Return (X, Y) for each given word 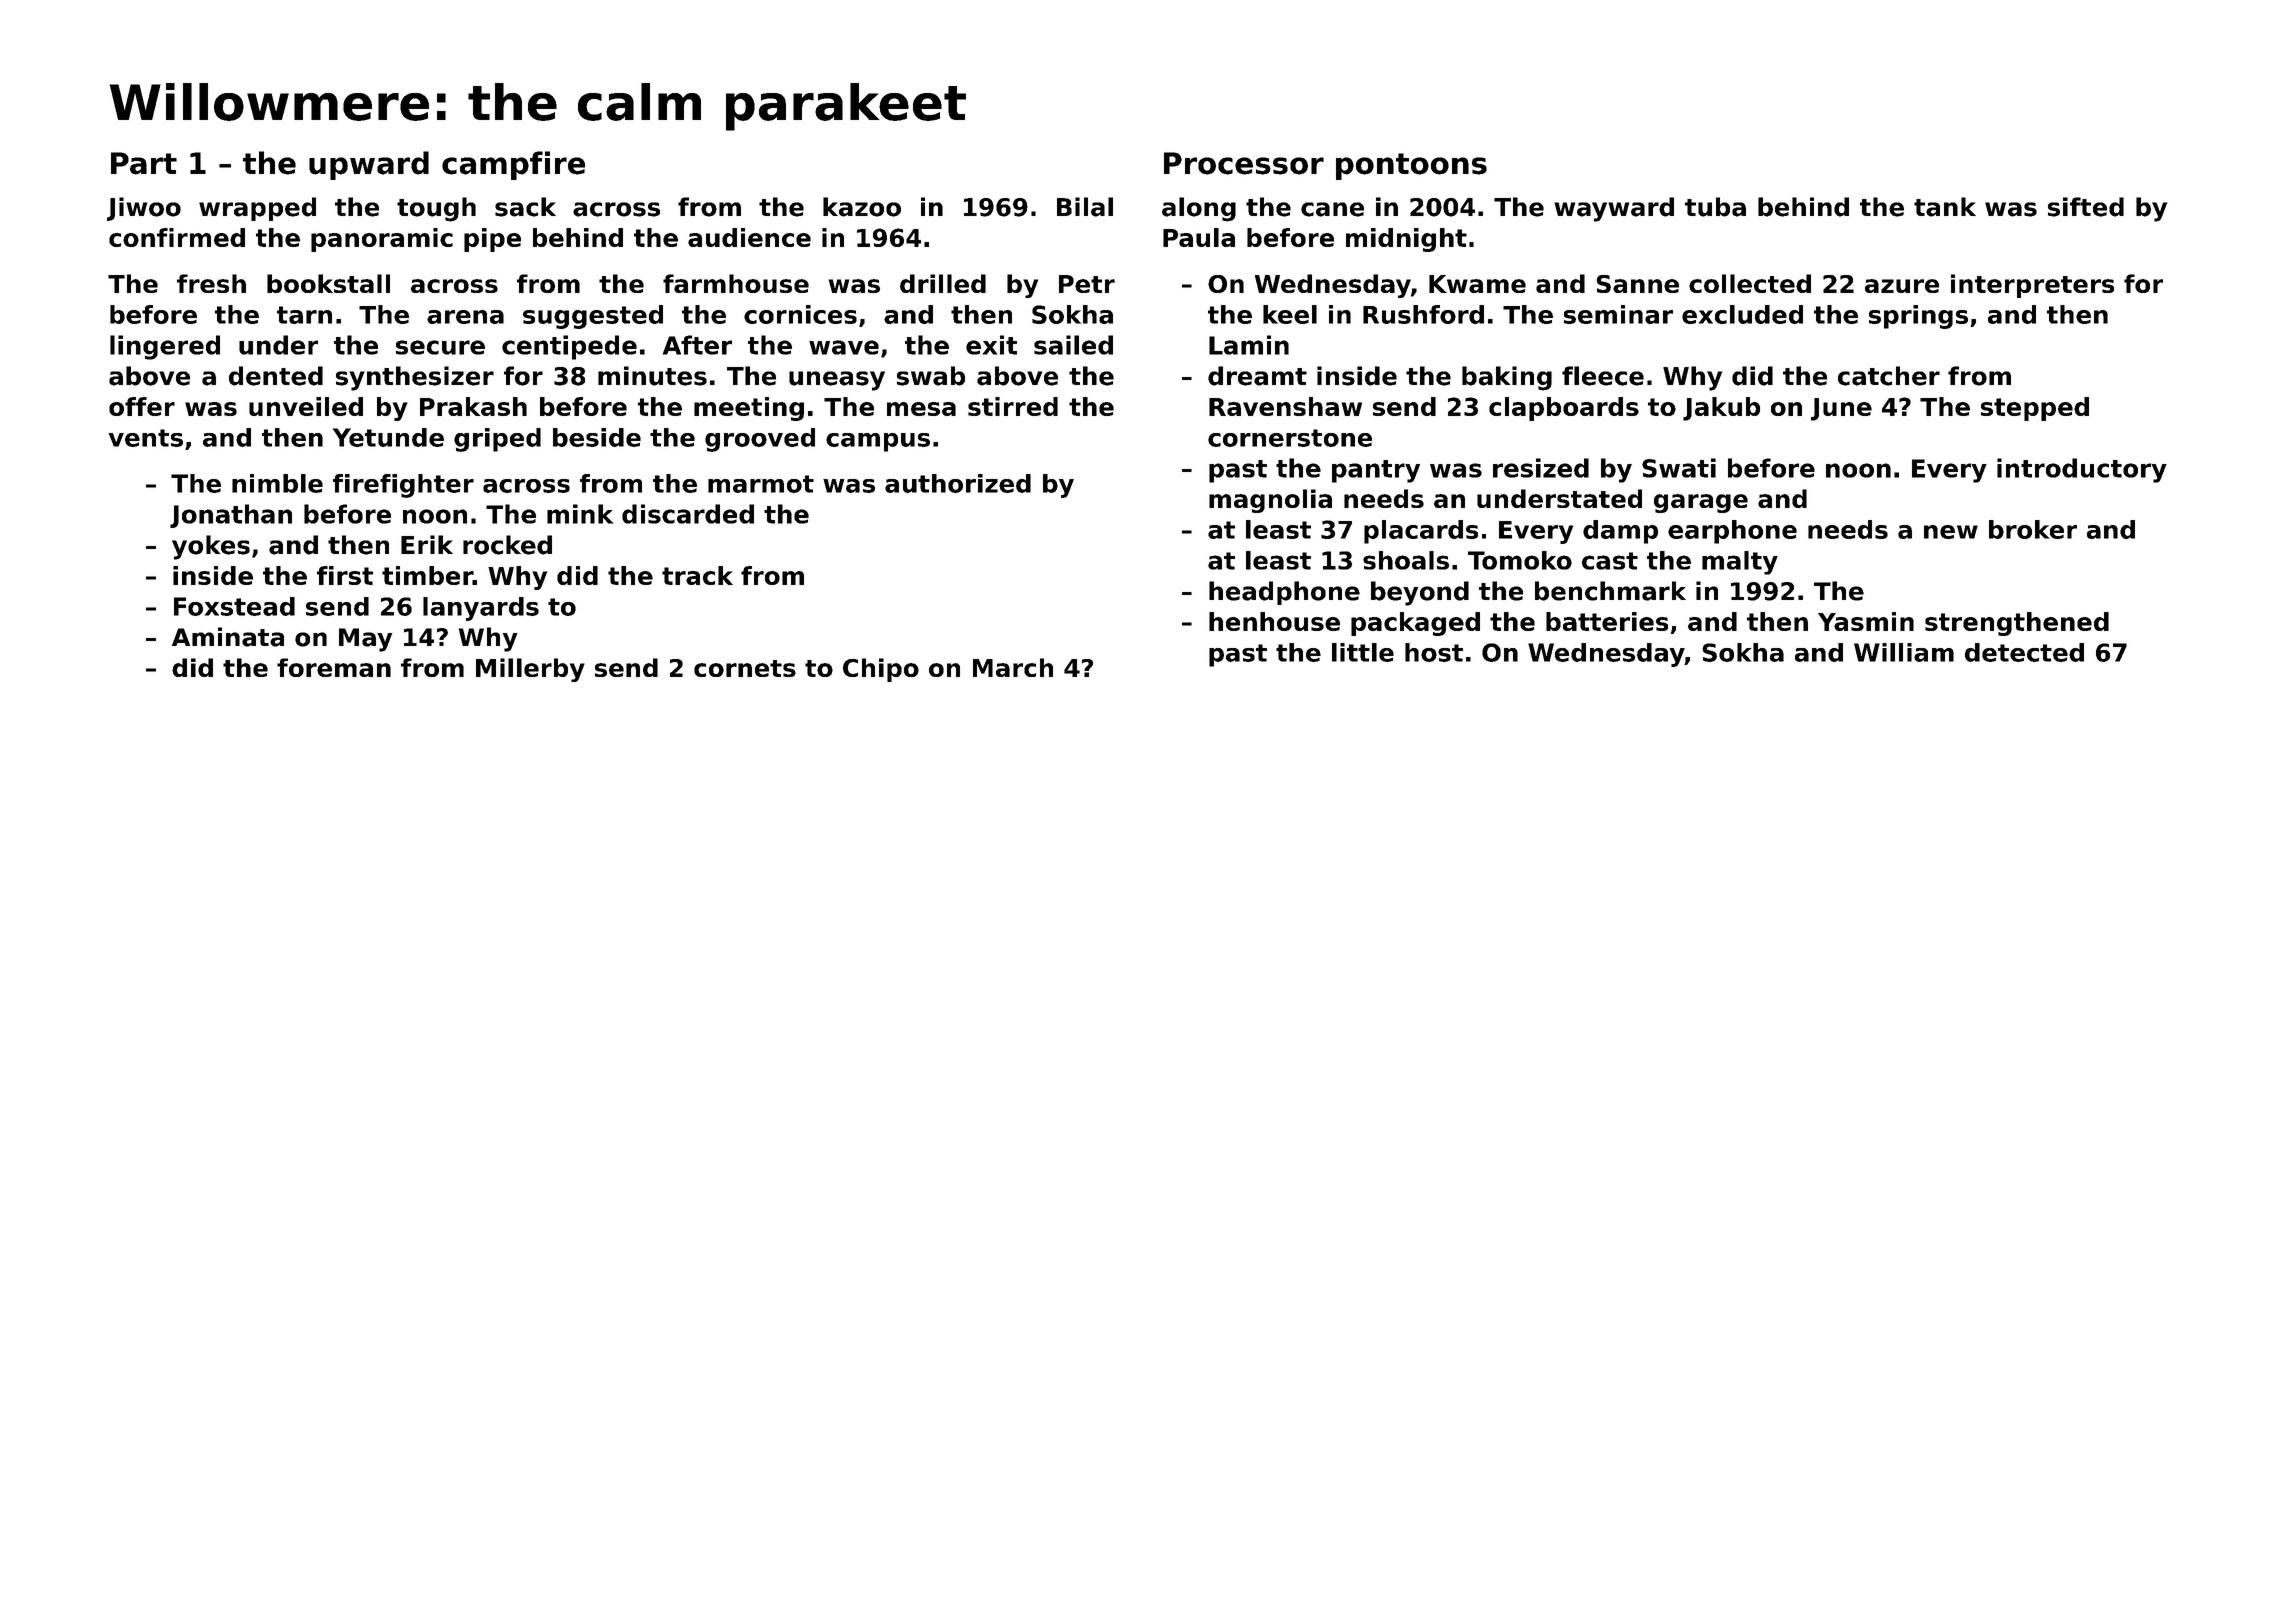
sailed (1073, 345)
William (1904, 652)
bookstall (328, 283)
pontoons (1411, 166)
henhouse (1274, 621)
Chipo (881, 670)
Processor (1244, 163)
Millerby (530, 670)
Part (144, 163)
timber (427, 575)
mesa (921, 409)
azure (1902, 286)
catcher (1889, 376)
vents (145, 438)
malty (1740, 563)
